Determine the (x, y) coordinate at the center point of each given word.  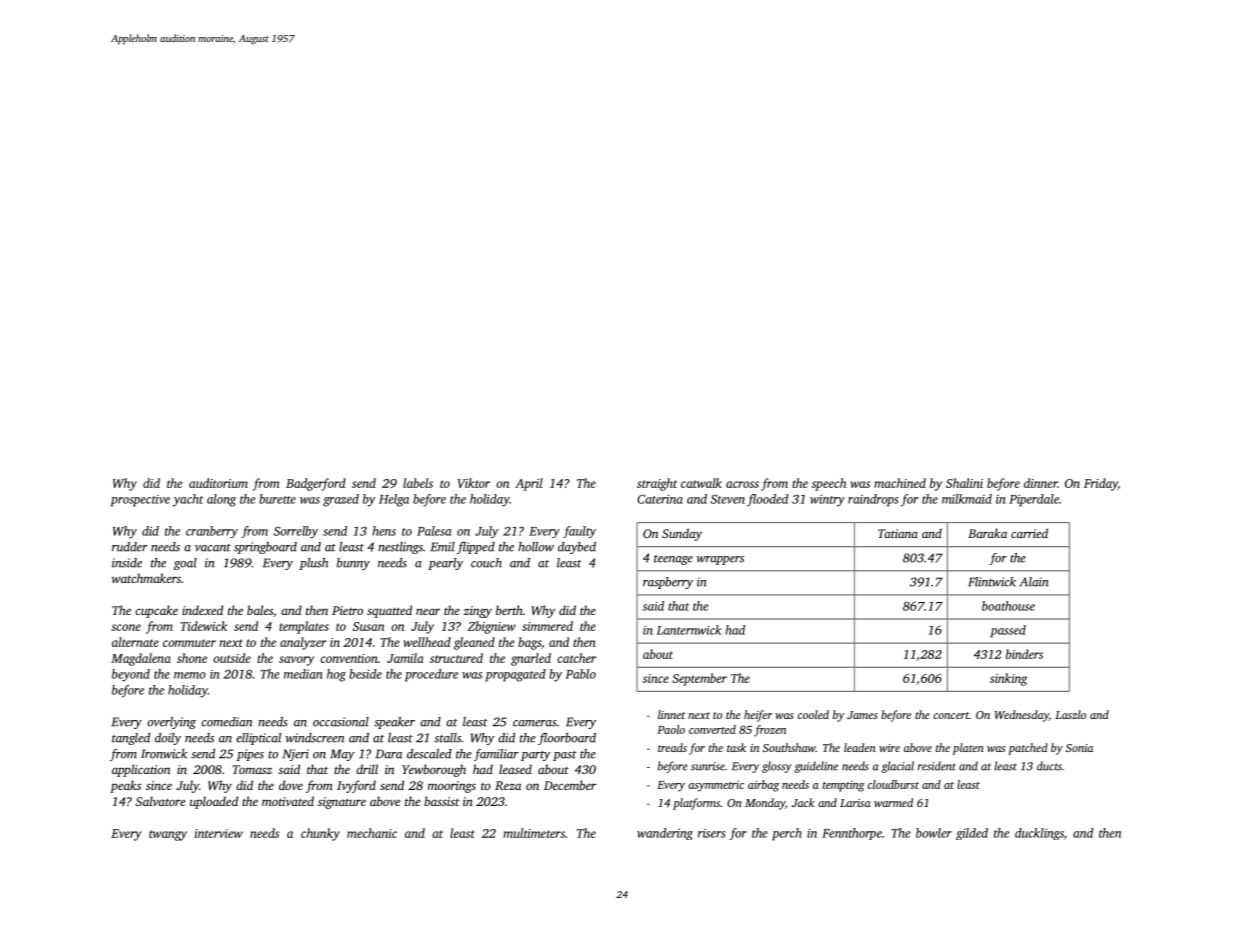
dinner (1041, 483)
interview (219, 833)
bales (260, 610)
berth (509, 610)
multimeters (534, 833)
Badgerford (316, 484)
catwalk (701, 483)
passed (1008, 631)
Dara (389, 754)
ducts (1049, 766)
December (570, 785)
